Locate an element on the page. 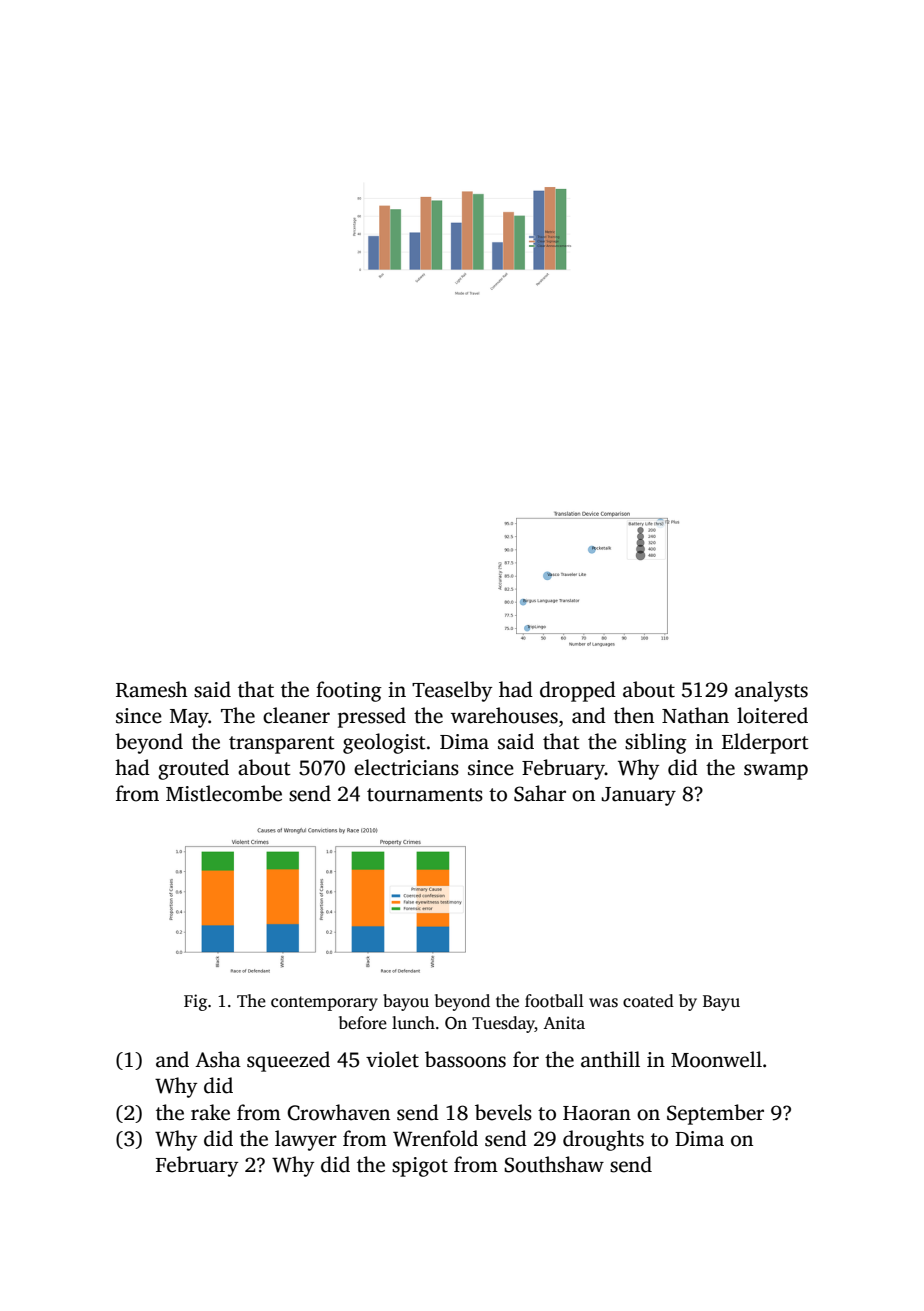  Mistlecombe is located at coordinates (224, 793).
